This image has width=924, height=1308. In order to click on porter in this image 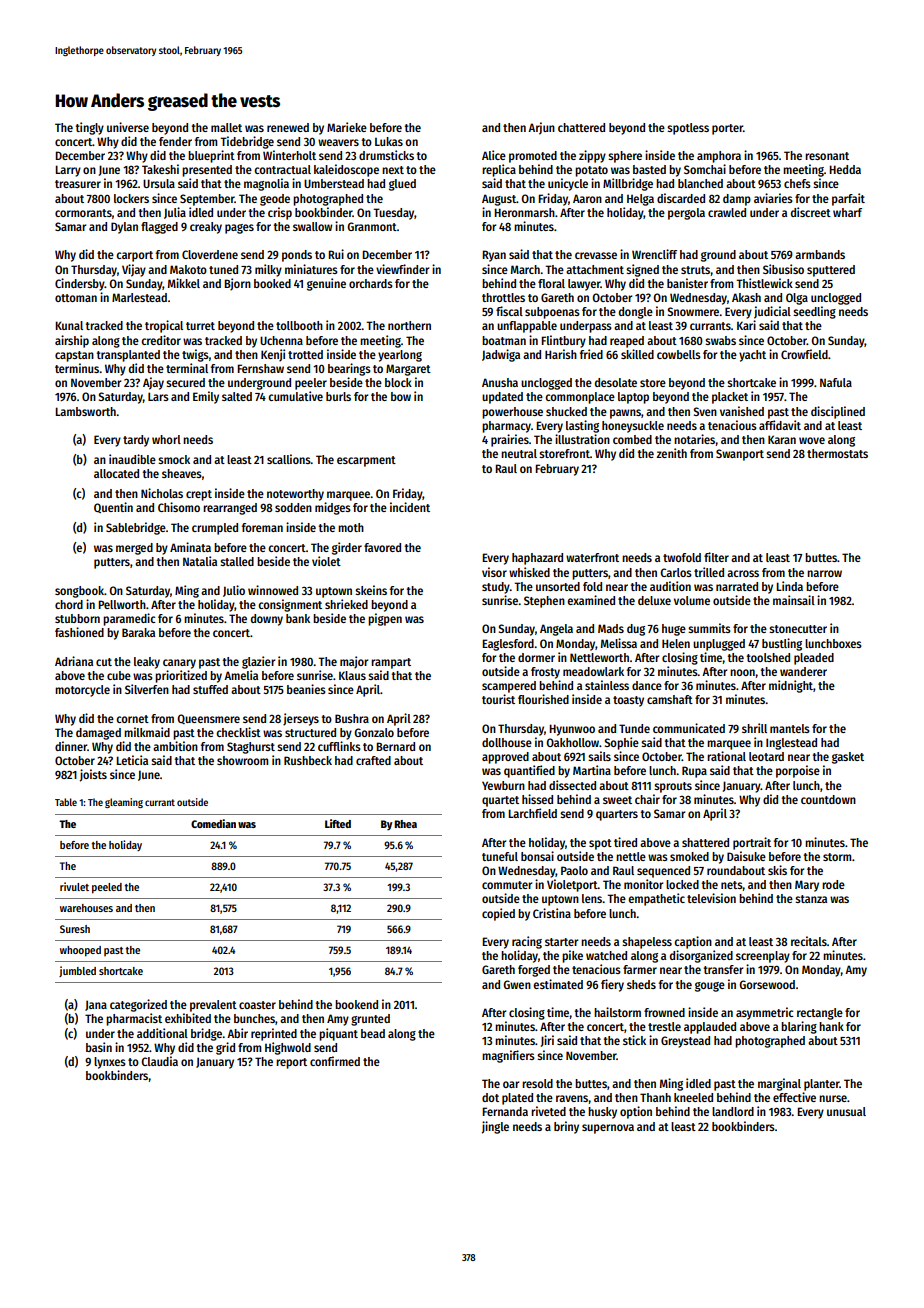, I will do `click(727, 129)`.
